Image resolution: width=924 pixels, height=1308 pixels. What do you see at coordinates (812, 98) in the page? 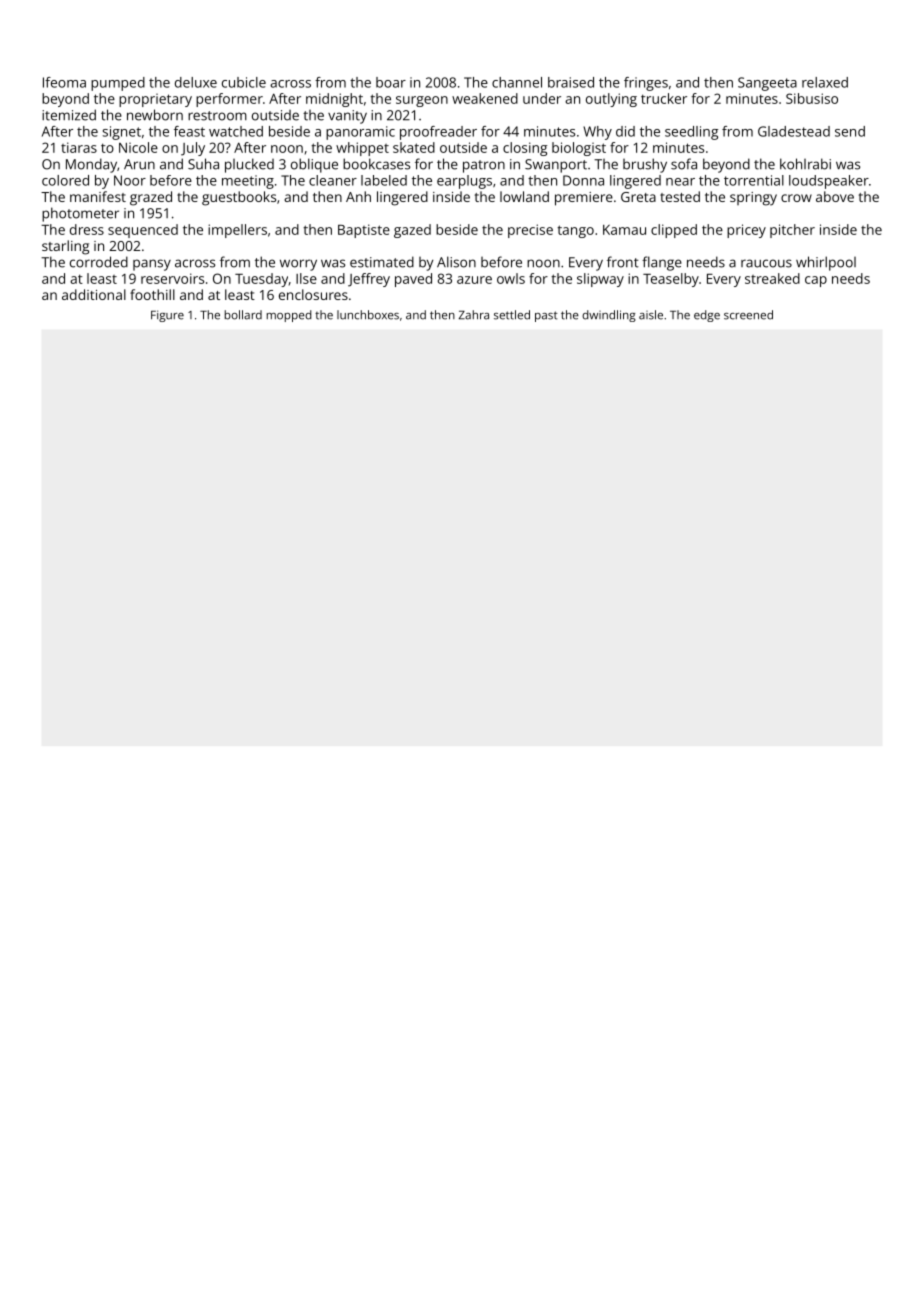
I see `Sibusiso` at bounding box center [812, 98].
